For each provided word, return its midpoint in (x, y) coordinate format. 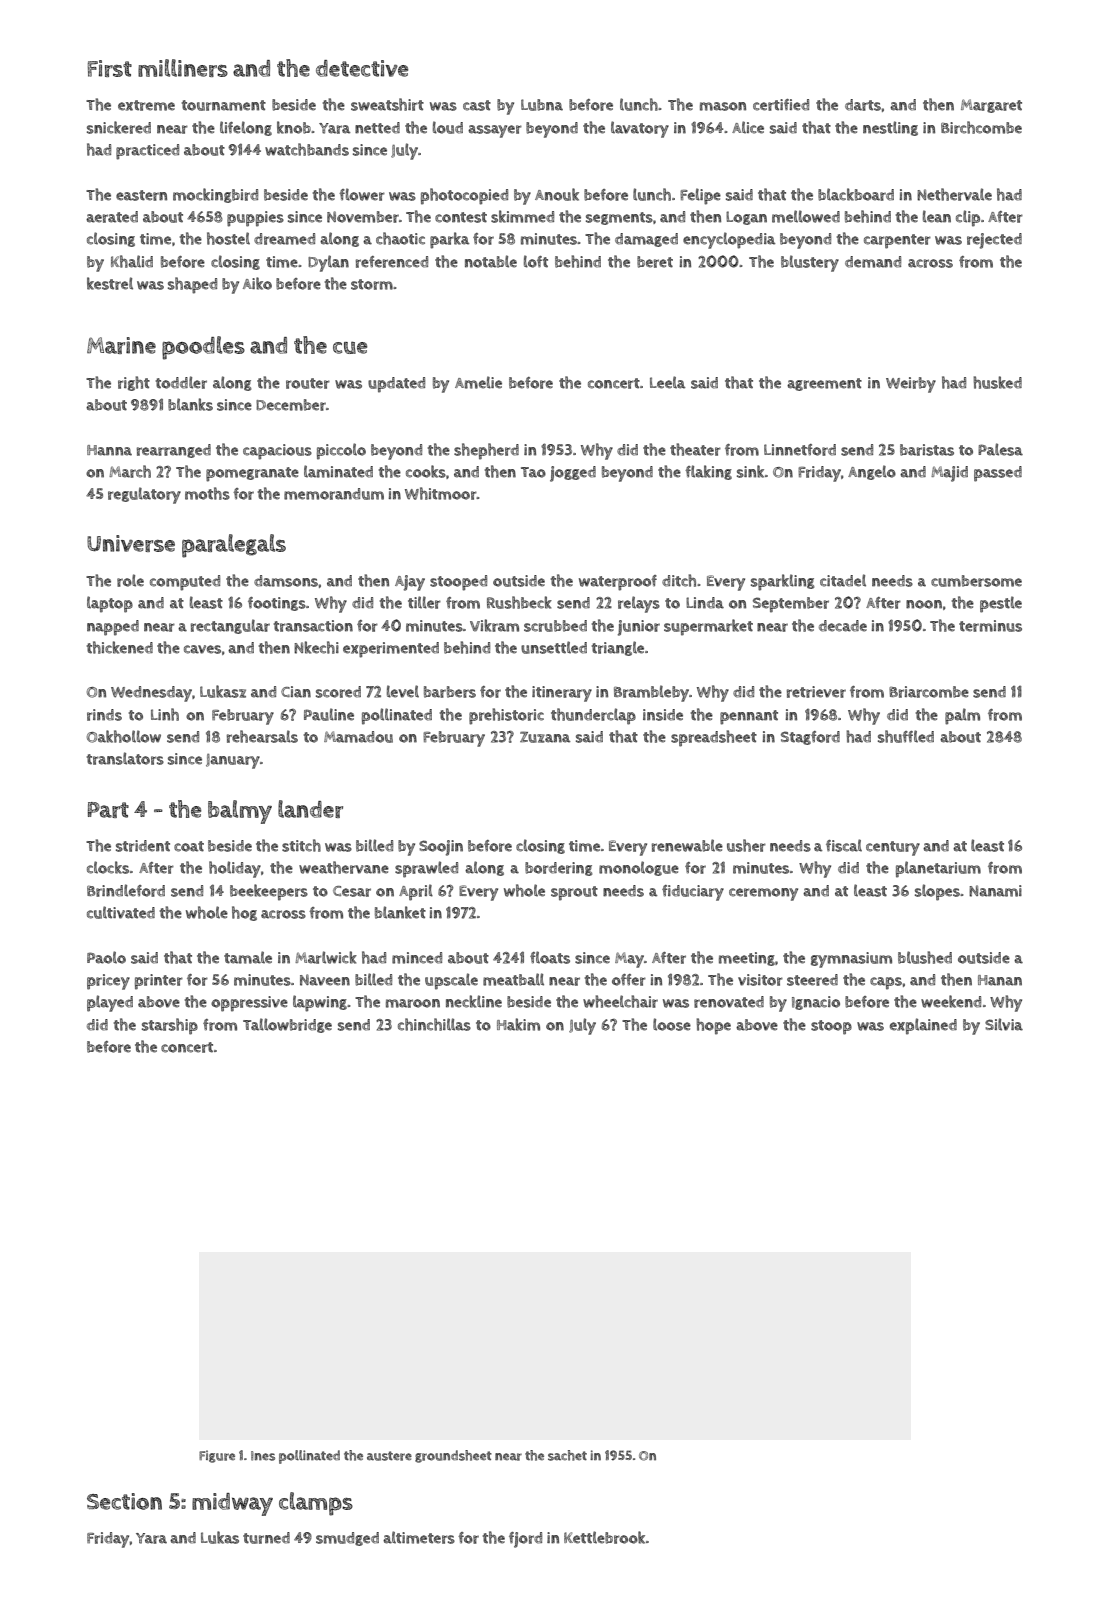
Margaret (991, 106)
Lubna (542, 105)
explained (923, 1026)
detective (362, 68)
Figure (217, 1456)
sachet (567, 1455)
